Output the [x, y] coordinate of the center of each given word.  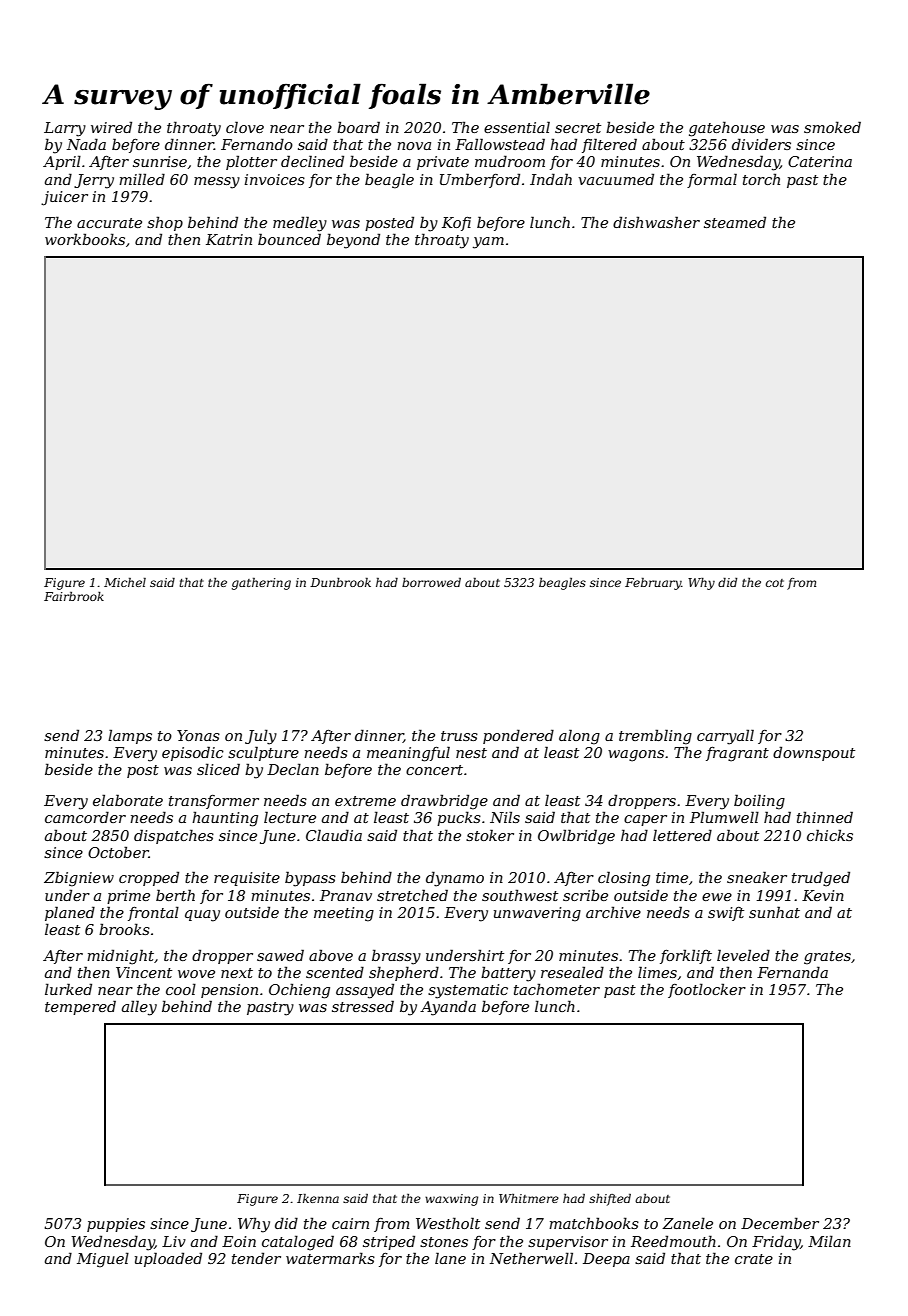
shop [165, 223]
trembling [655, 737]
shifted [610, 1200]
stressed [363, 1006]
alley [139, 1008]
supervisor [568, 1243]
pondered [518, 736]
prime [128, 897]
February [653, 584]
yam [488, 243]
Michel [125, 582]
